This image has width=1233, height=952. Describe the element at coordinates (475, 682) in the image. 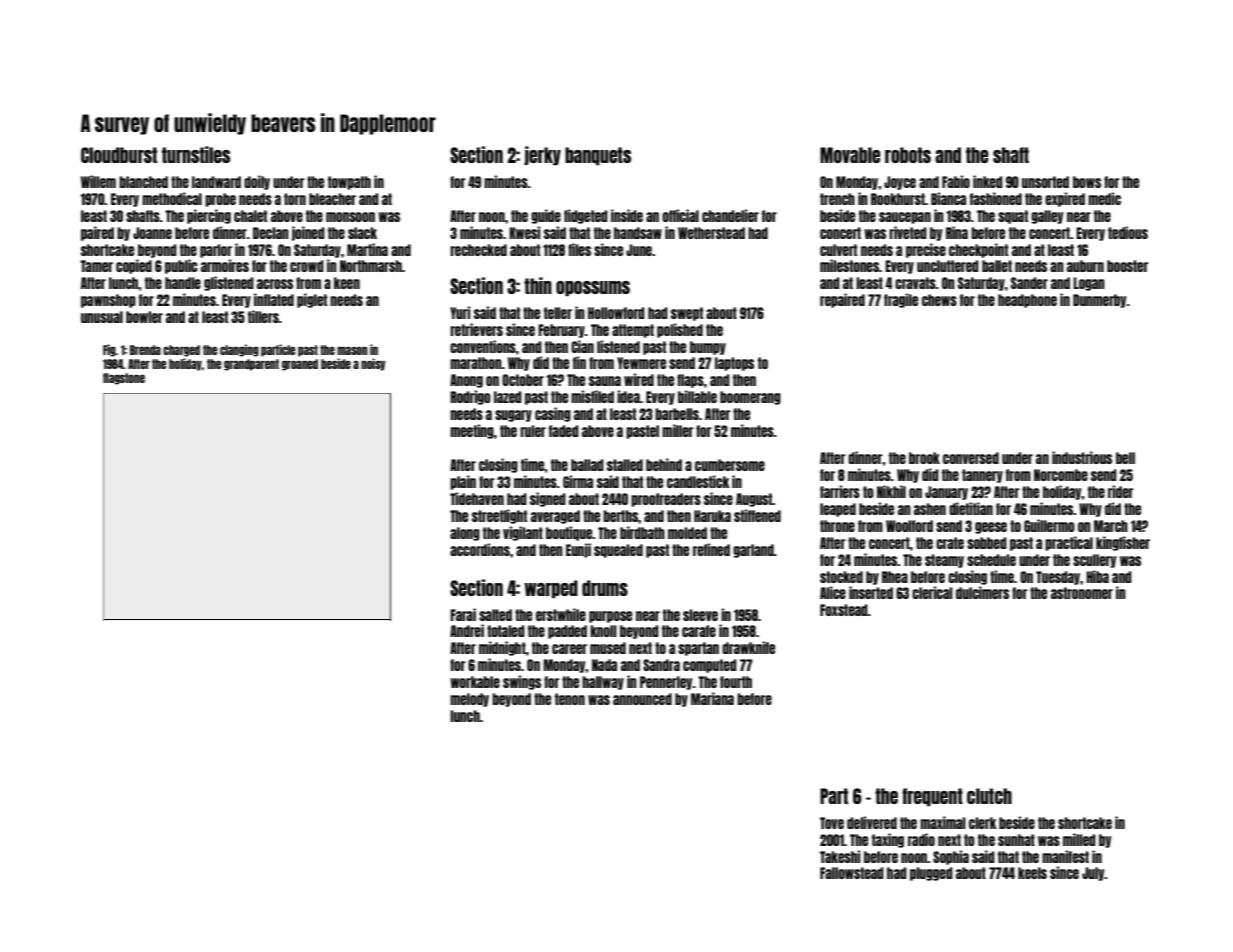

I see `workable` at that location.
